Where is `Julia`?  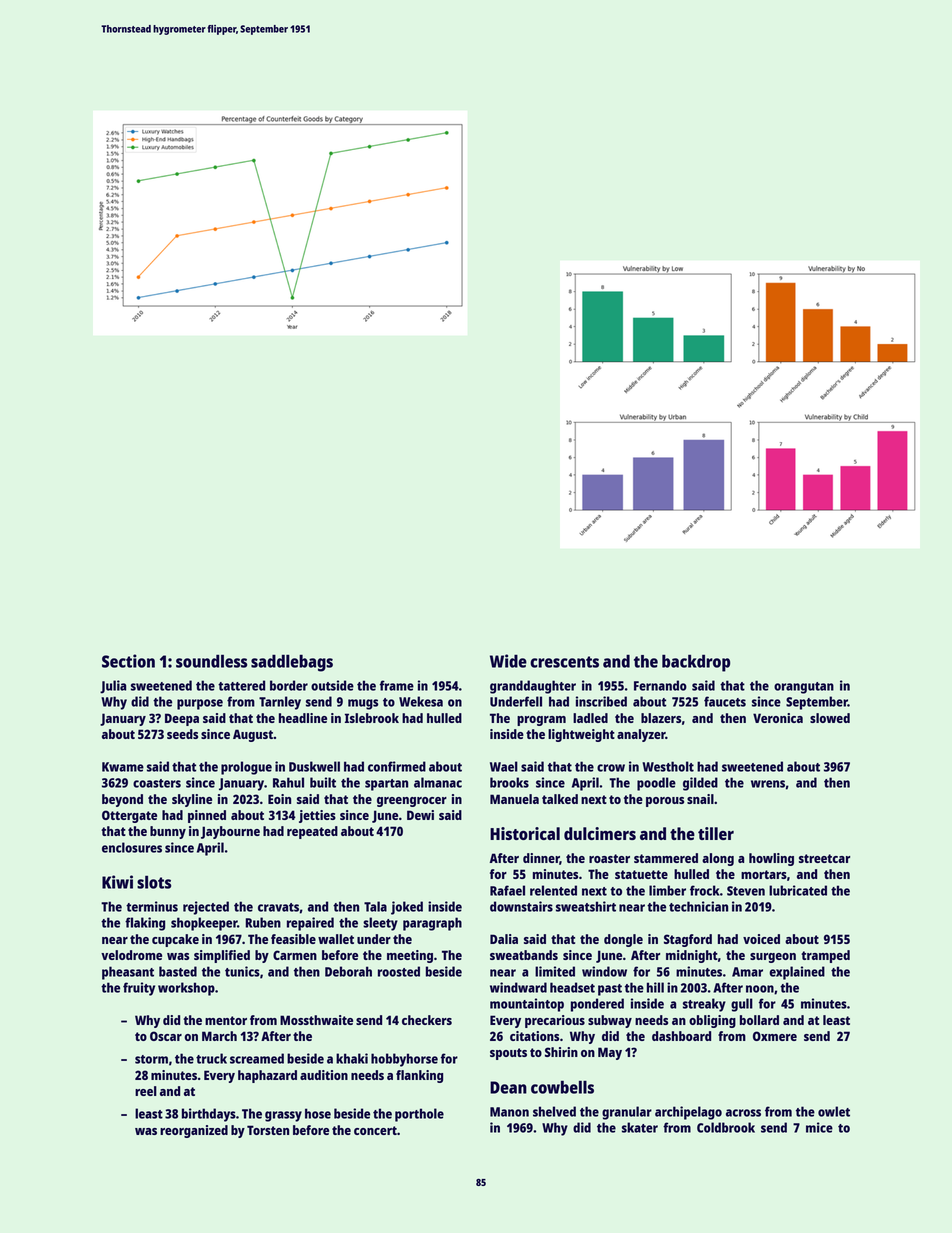
Julia is located at coordinates (113, 687).
